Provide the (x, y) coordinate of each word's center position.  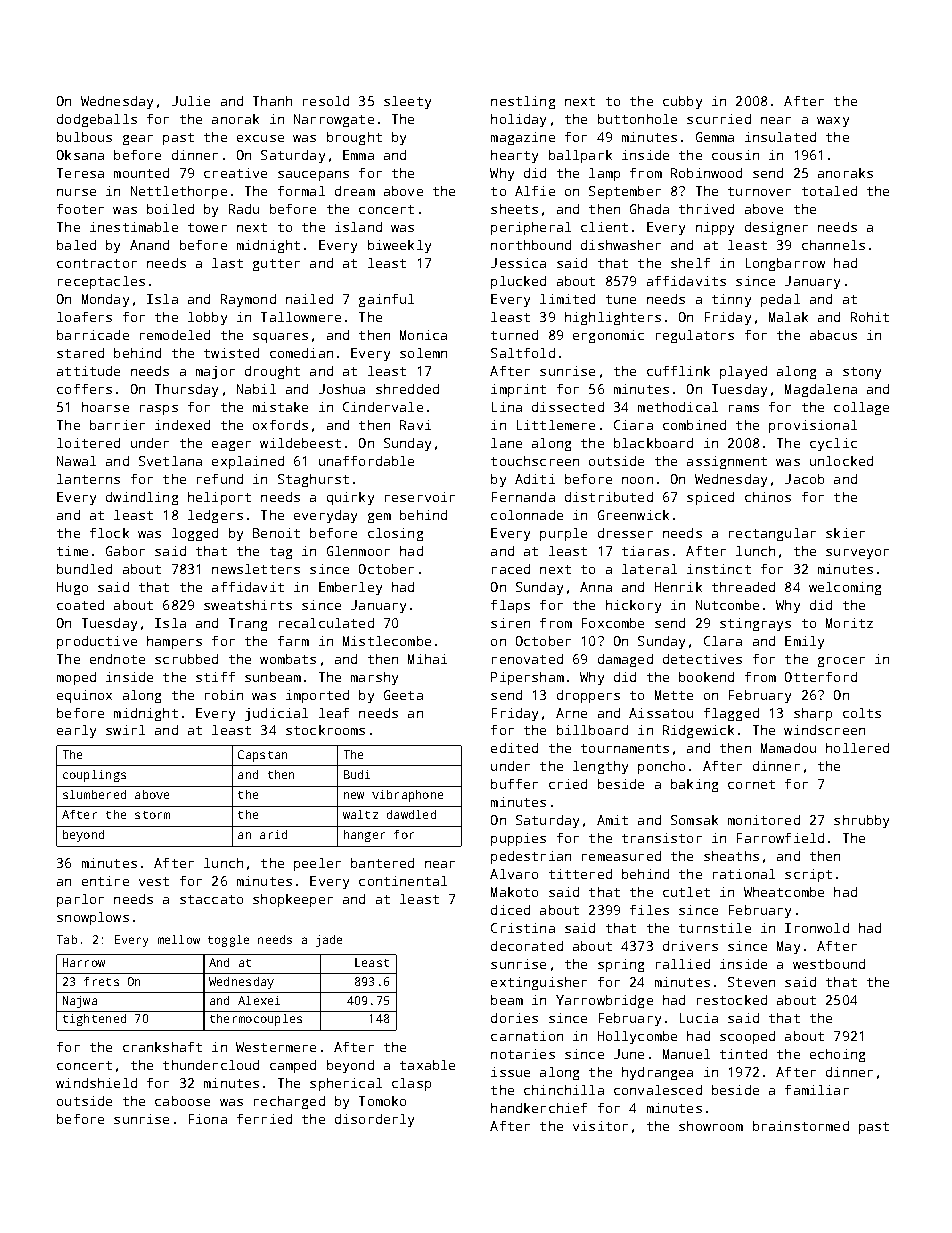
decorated (527, 946)
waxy (833, 122)
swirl (125, 730)
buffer (514, 784)
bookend (706, 677)
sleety (407, 102)
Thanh (272, 101)
